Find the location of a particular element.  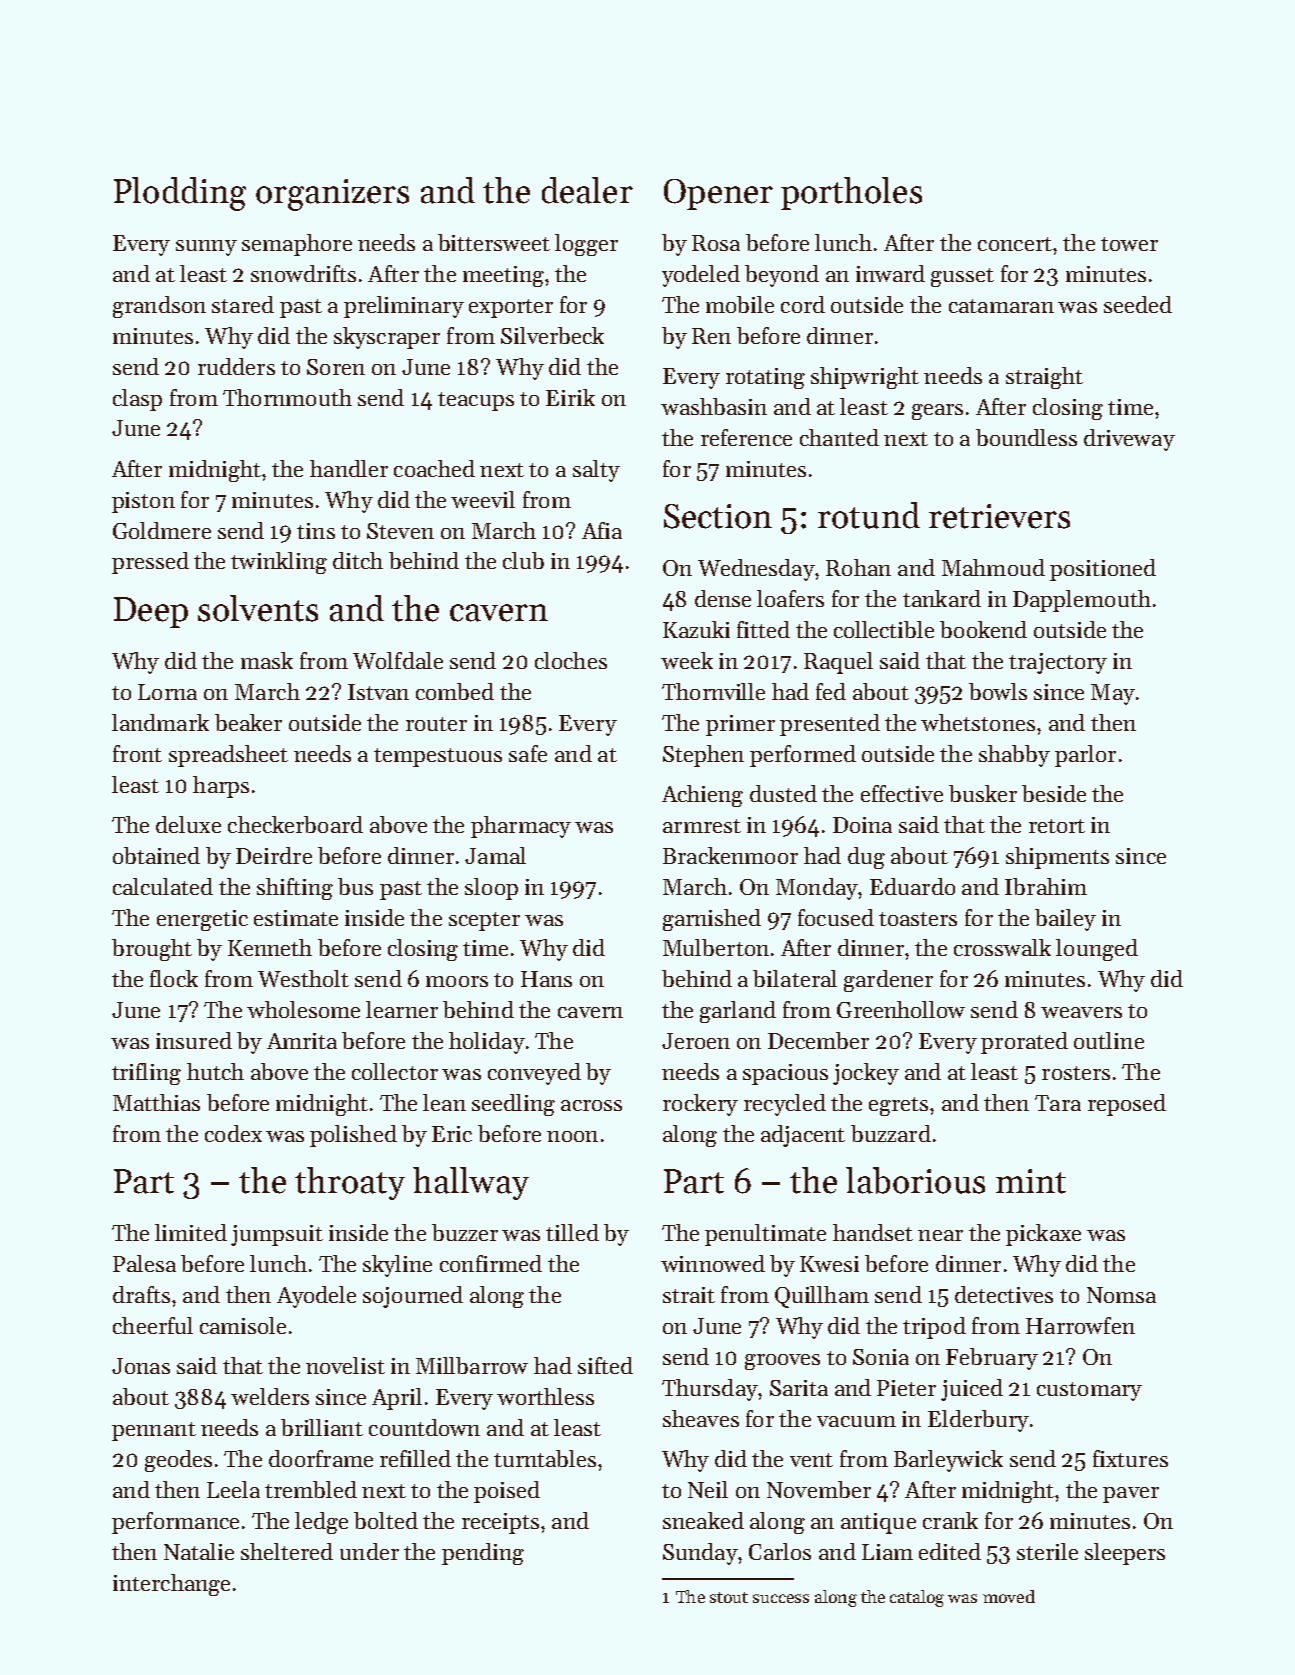

Greenhollow is located at coordinates (901, 1009).
